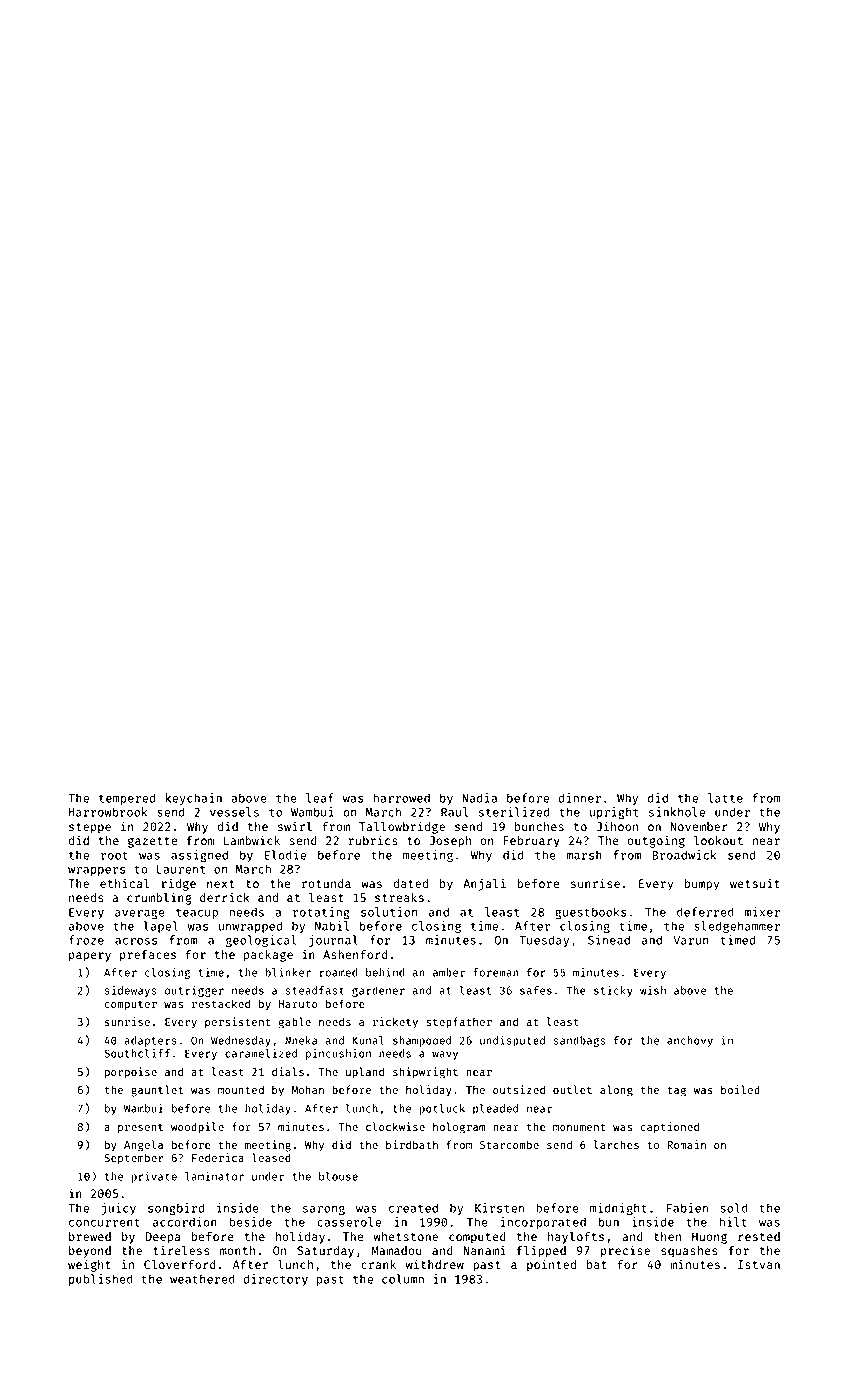 Image resolution: width=849 pixels, height=1400 pixels. Describe the element at coordinates (137, 1053) in the image. I see `Southcliff` at that location.
